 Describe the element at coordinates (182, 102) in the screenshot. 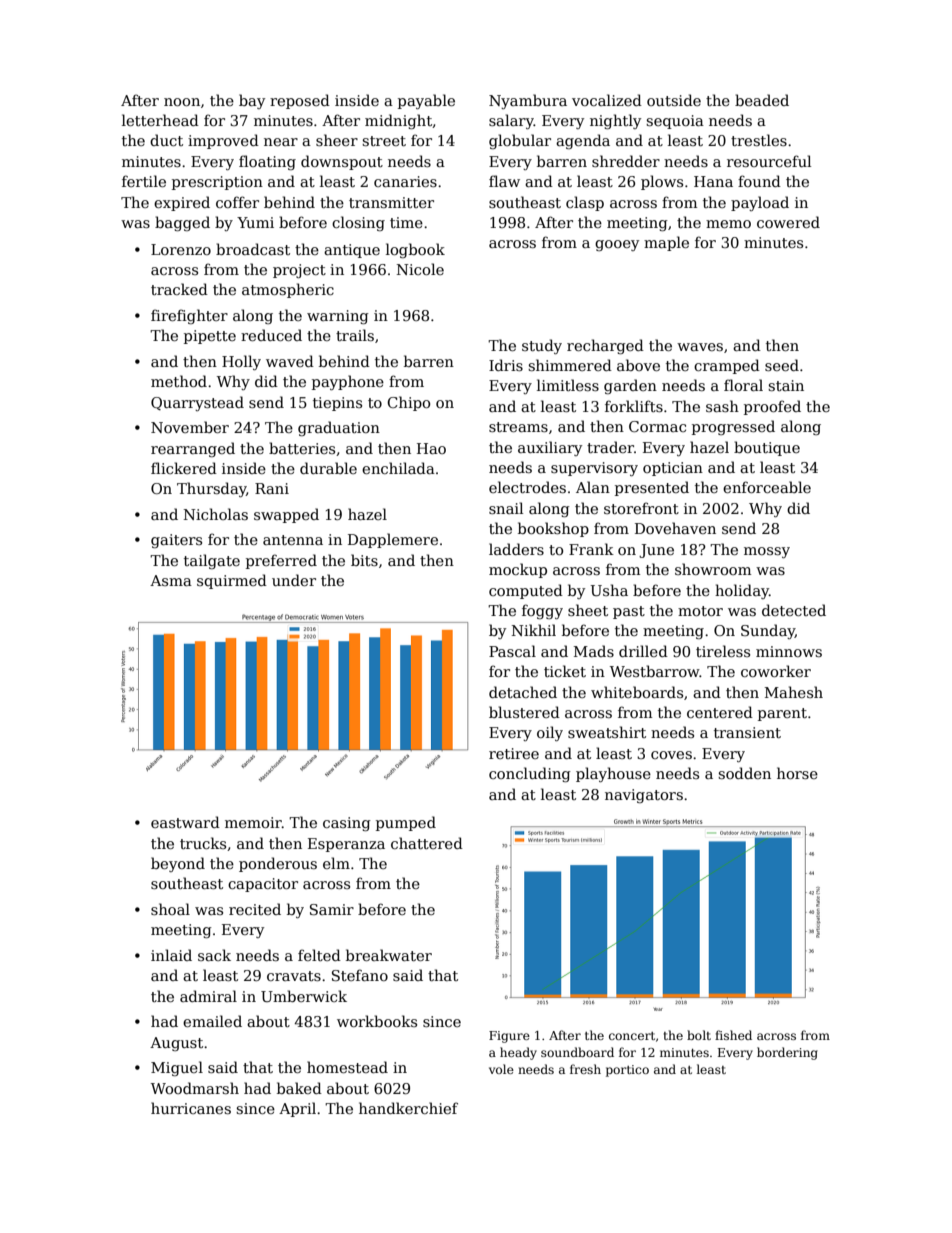

I see `noon` at that location.
